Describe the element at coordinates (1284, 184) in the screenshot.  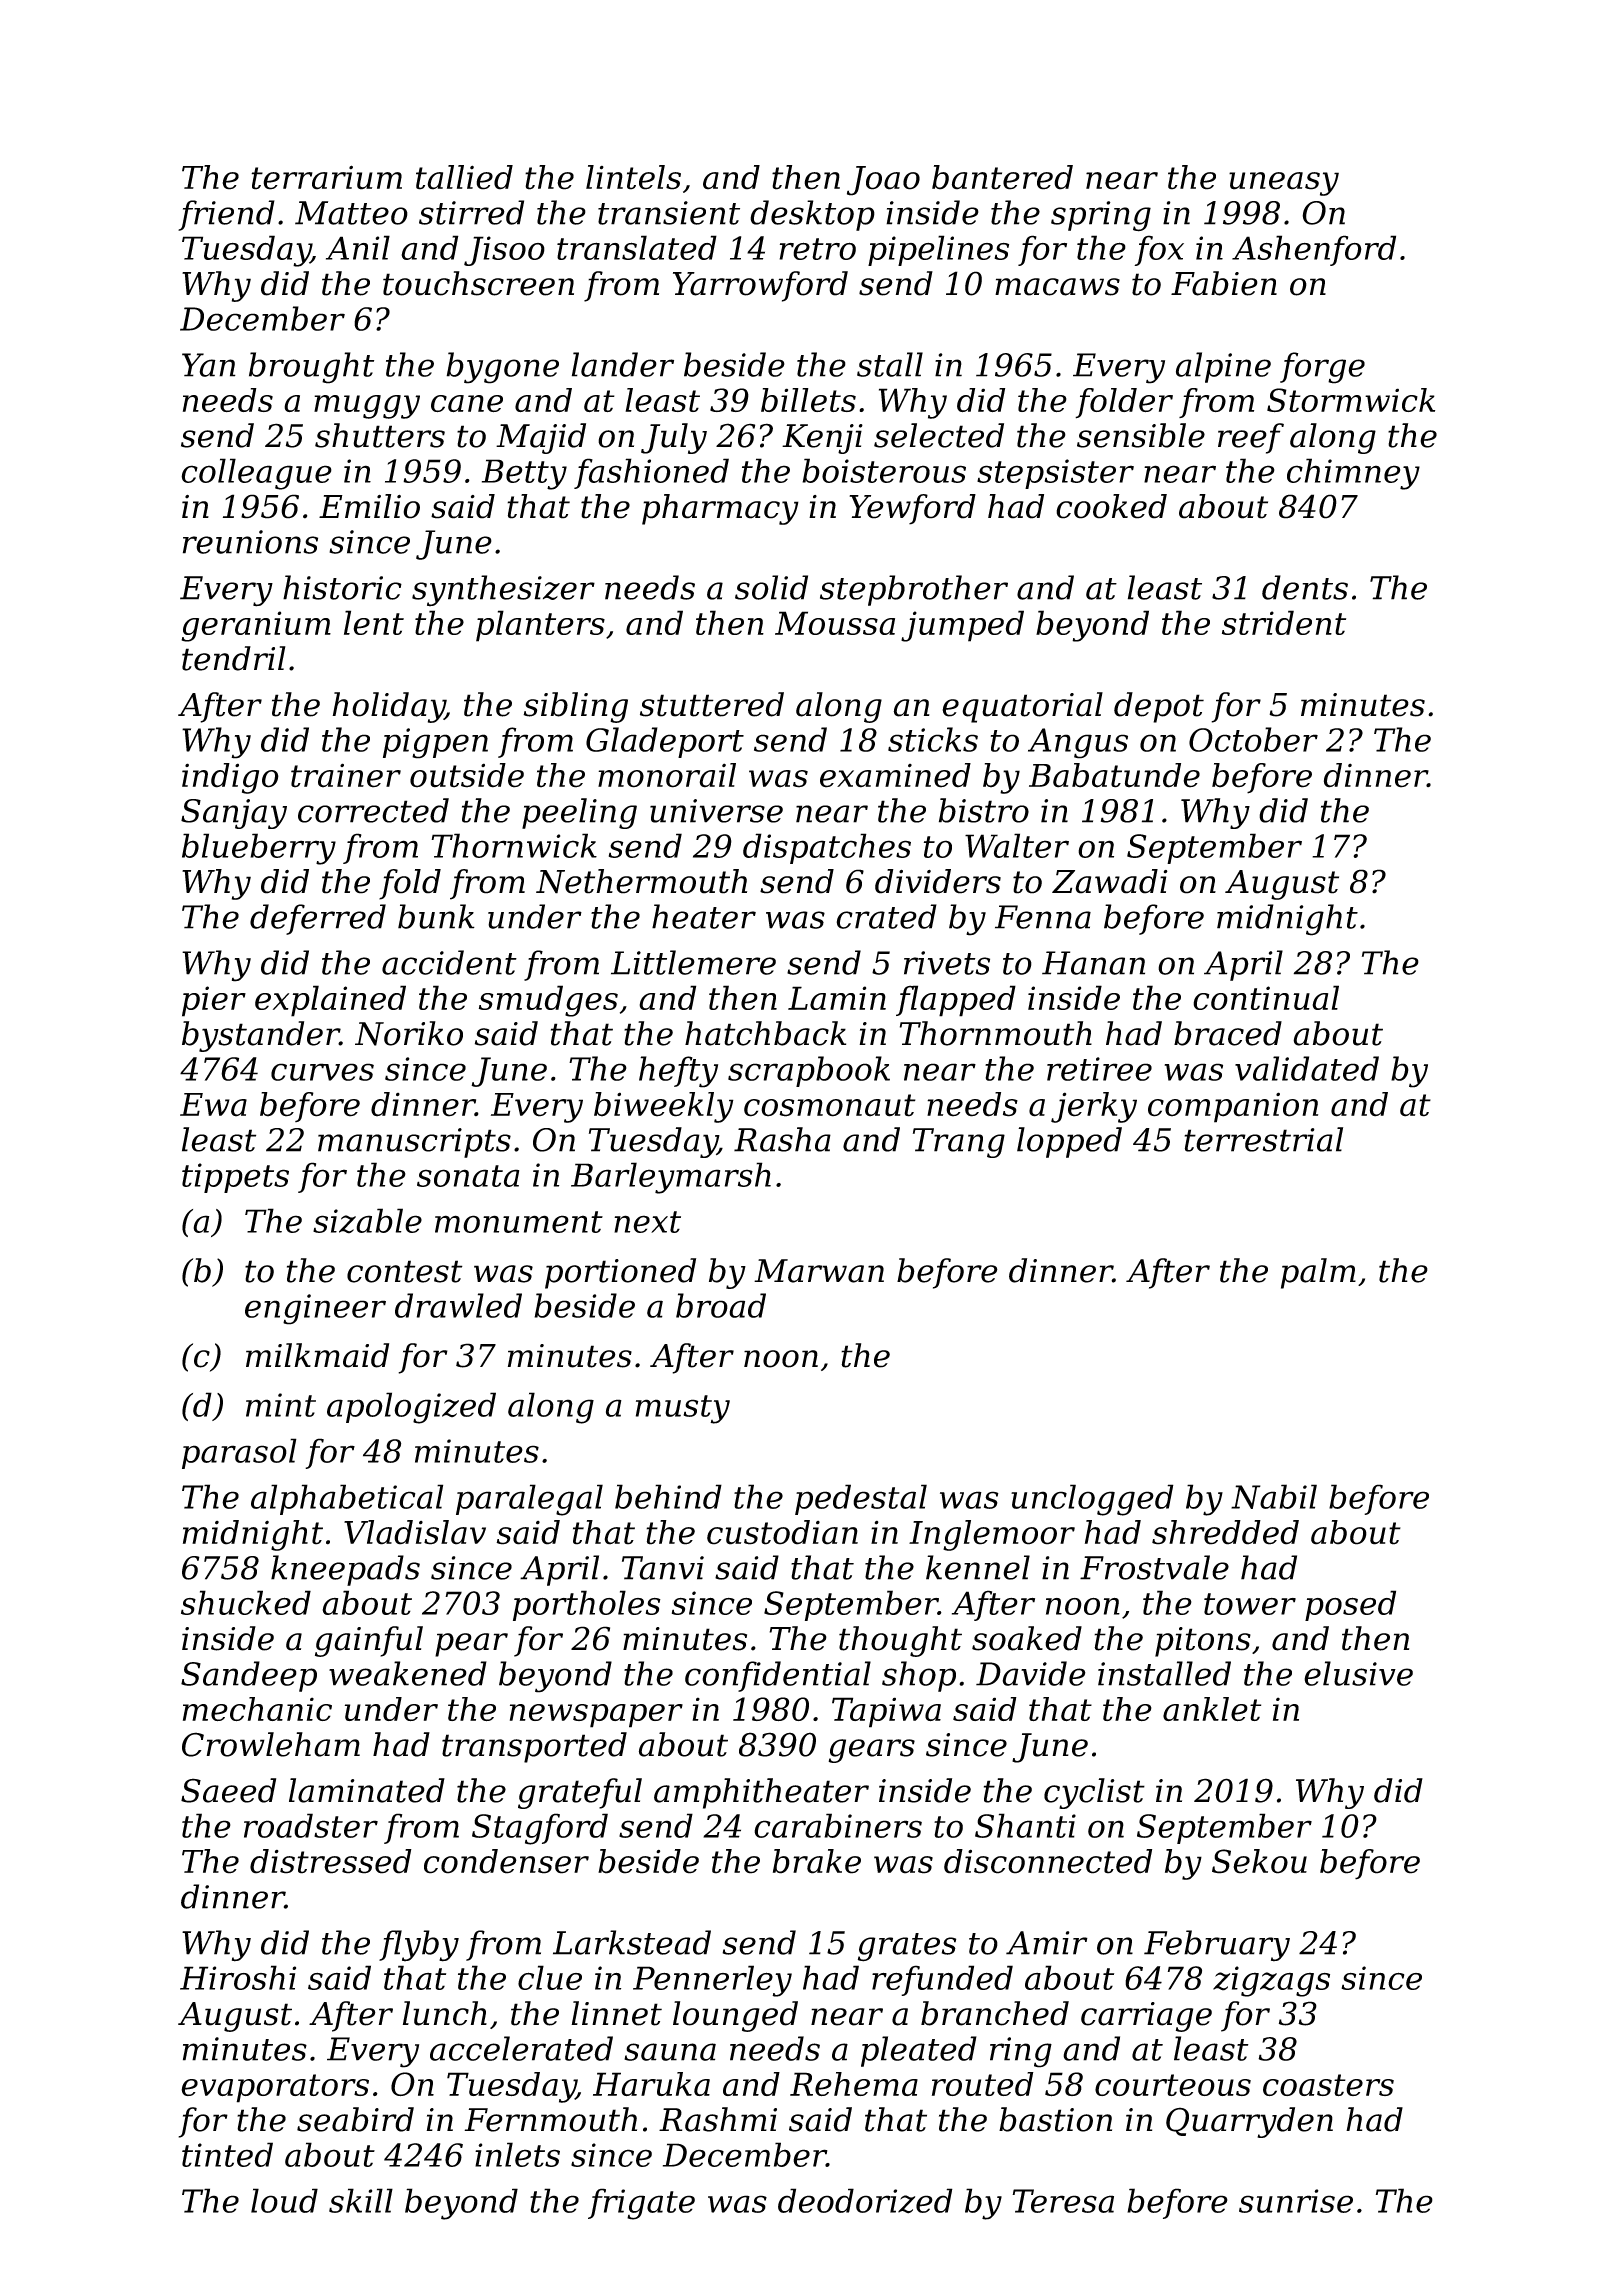
I see `uneasy` at that location.
